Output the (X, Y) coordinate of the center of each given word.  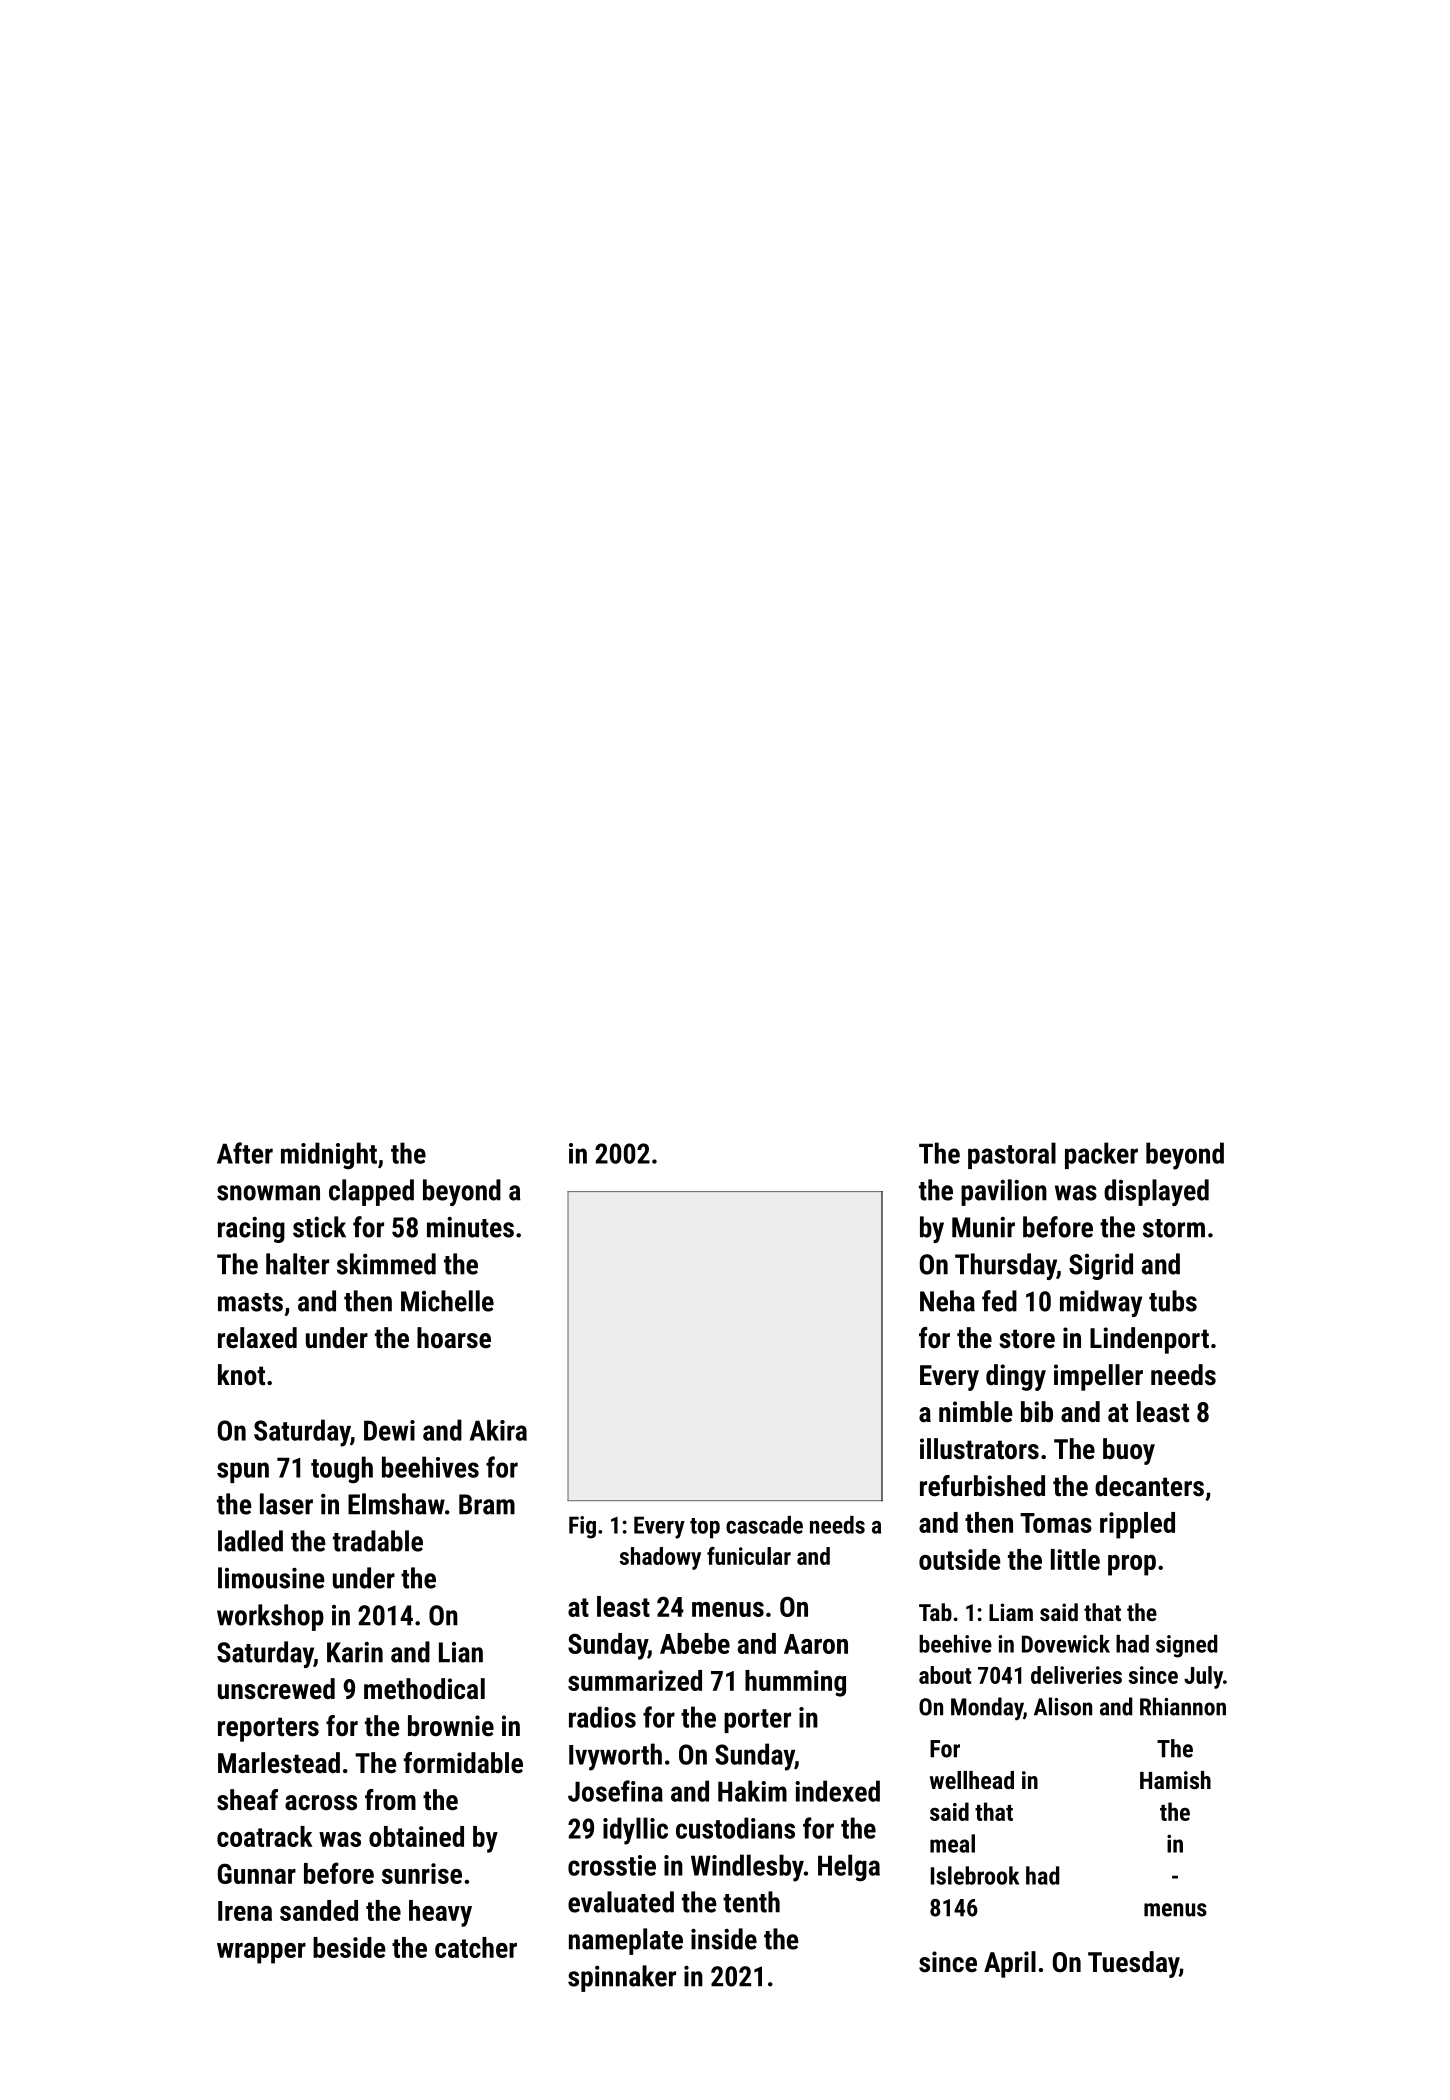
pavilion (1004, 1192)
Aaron (816, 1644)
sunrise (422, 1873)
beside (349, 1947)
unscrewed (276, 1689)
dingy (1016, 1377)
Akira (498, 1430)
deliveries (1076, 1675)
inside (724, 1939)
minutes (470, 1227)
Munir (983, 1227)
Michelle (447, 1301)
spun (243, 1472)
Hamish (1175, 1780)
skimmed (386, 1264)
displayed (1156, 1192)
